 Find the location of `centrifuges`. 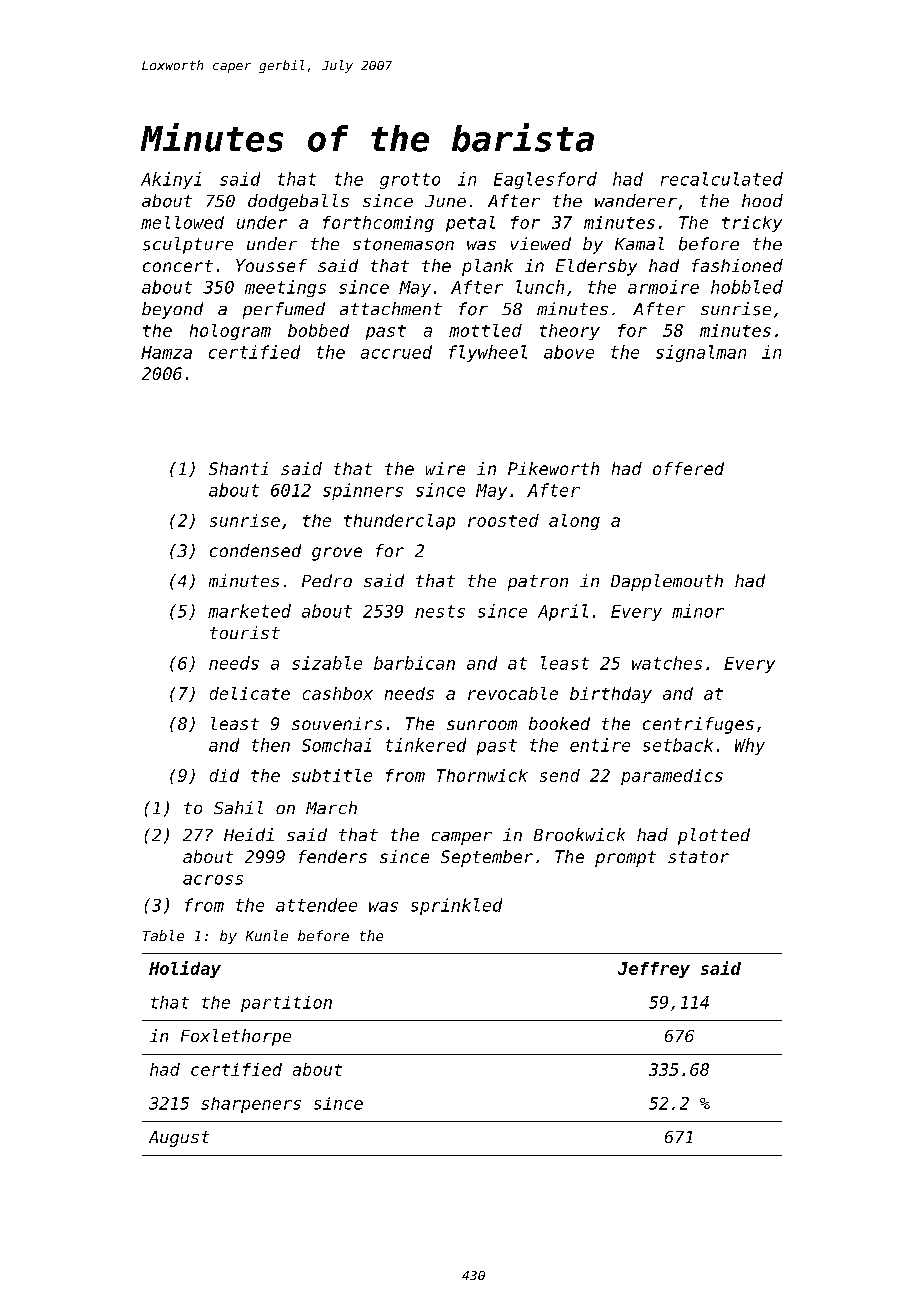

centrifuges is located at coordinates (698, 725).
